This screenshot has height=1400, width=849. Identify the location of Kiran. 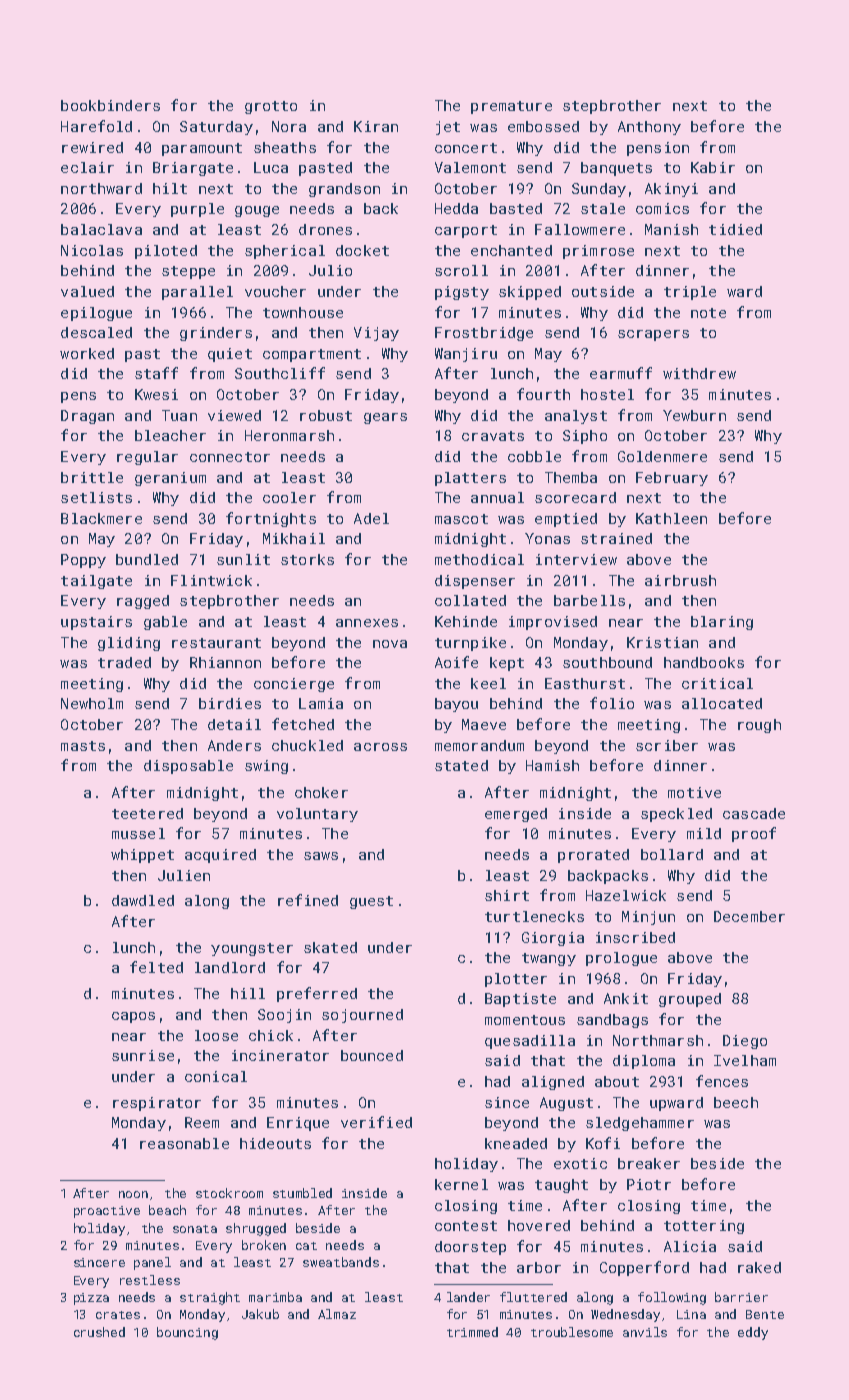
(376, 126).
